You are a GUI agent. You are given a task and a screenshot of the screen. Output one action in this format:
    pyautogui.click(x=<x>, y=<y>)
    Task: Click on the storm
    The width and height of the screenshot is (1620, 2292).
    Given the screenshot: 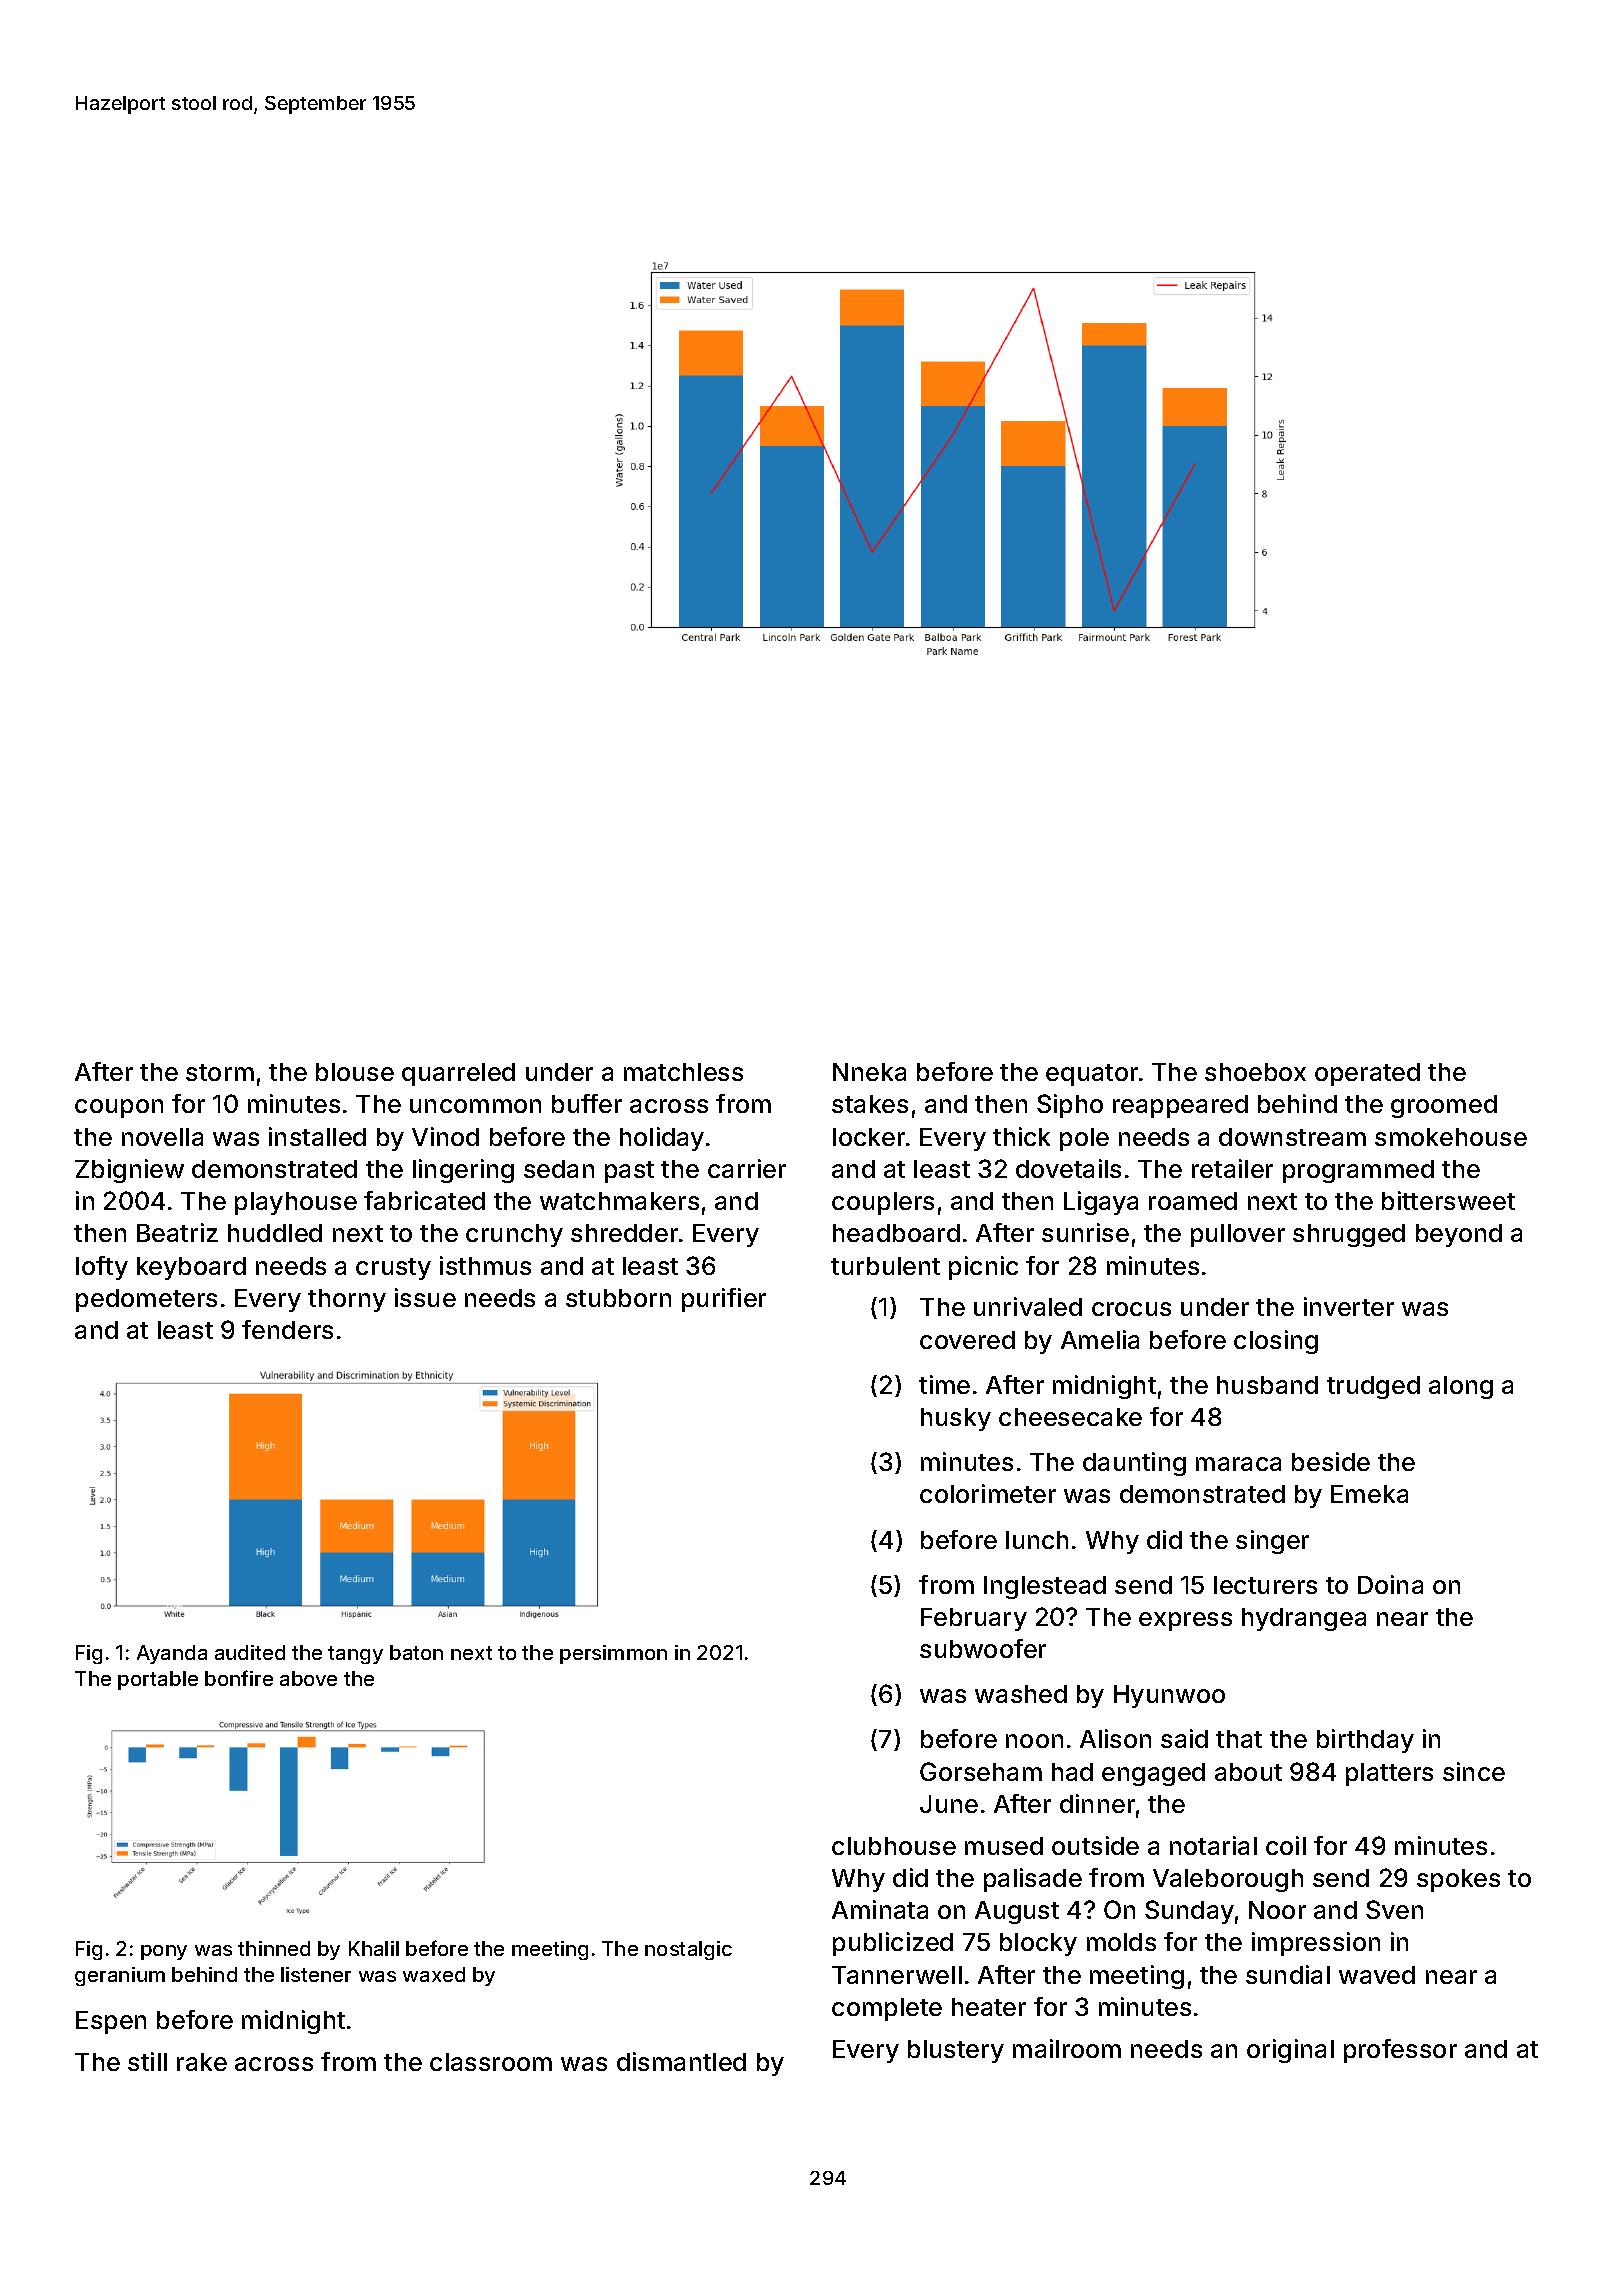 What is the action you would take?
    pyautogui.click(x=220, y=1072)
